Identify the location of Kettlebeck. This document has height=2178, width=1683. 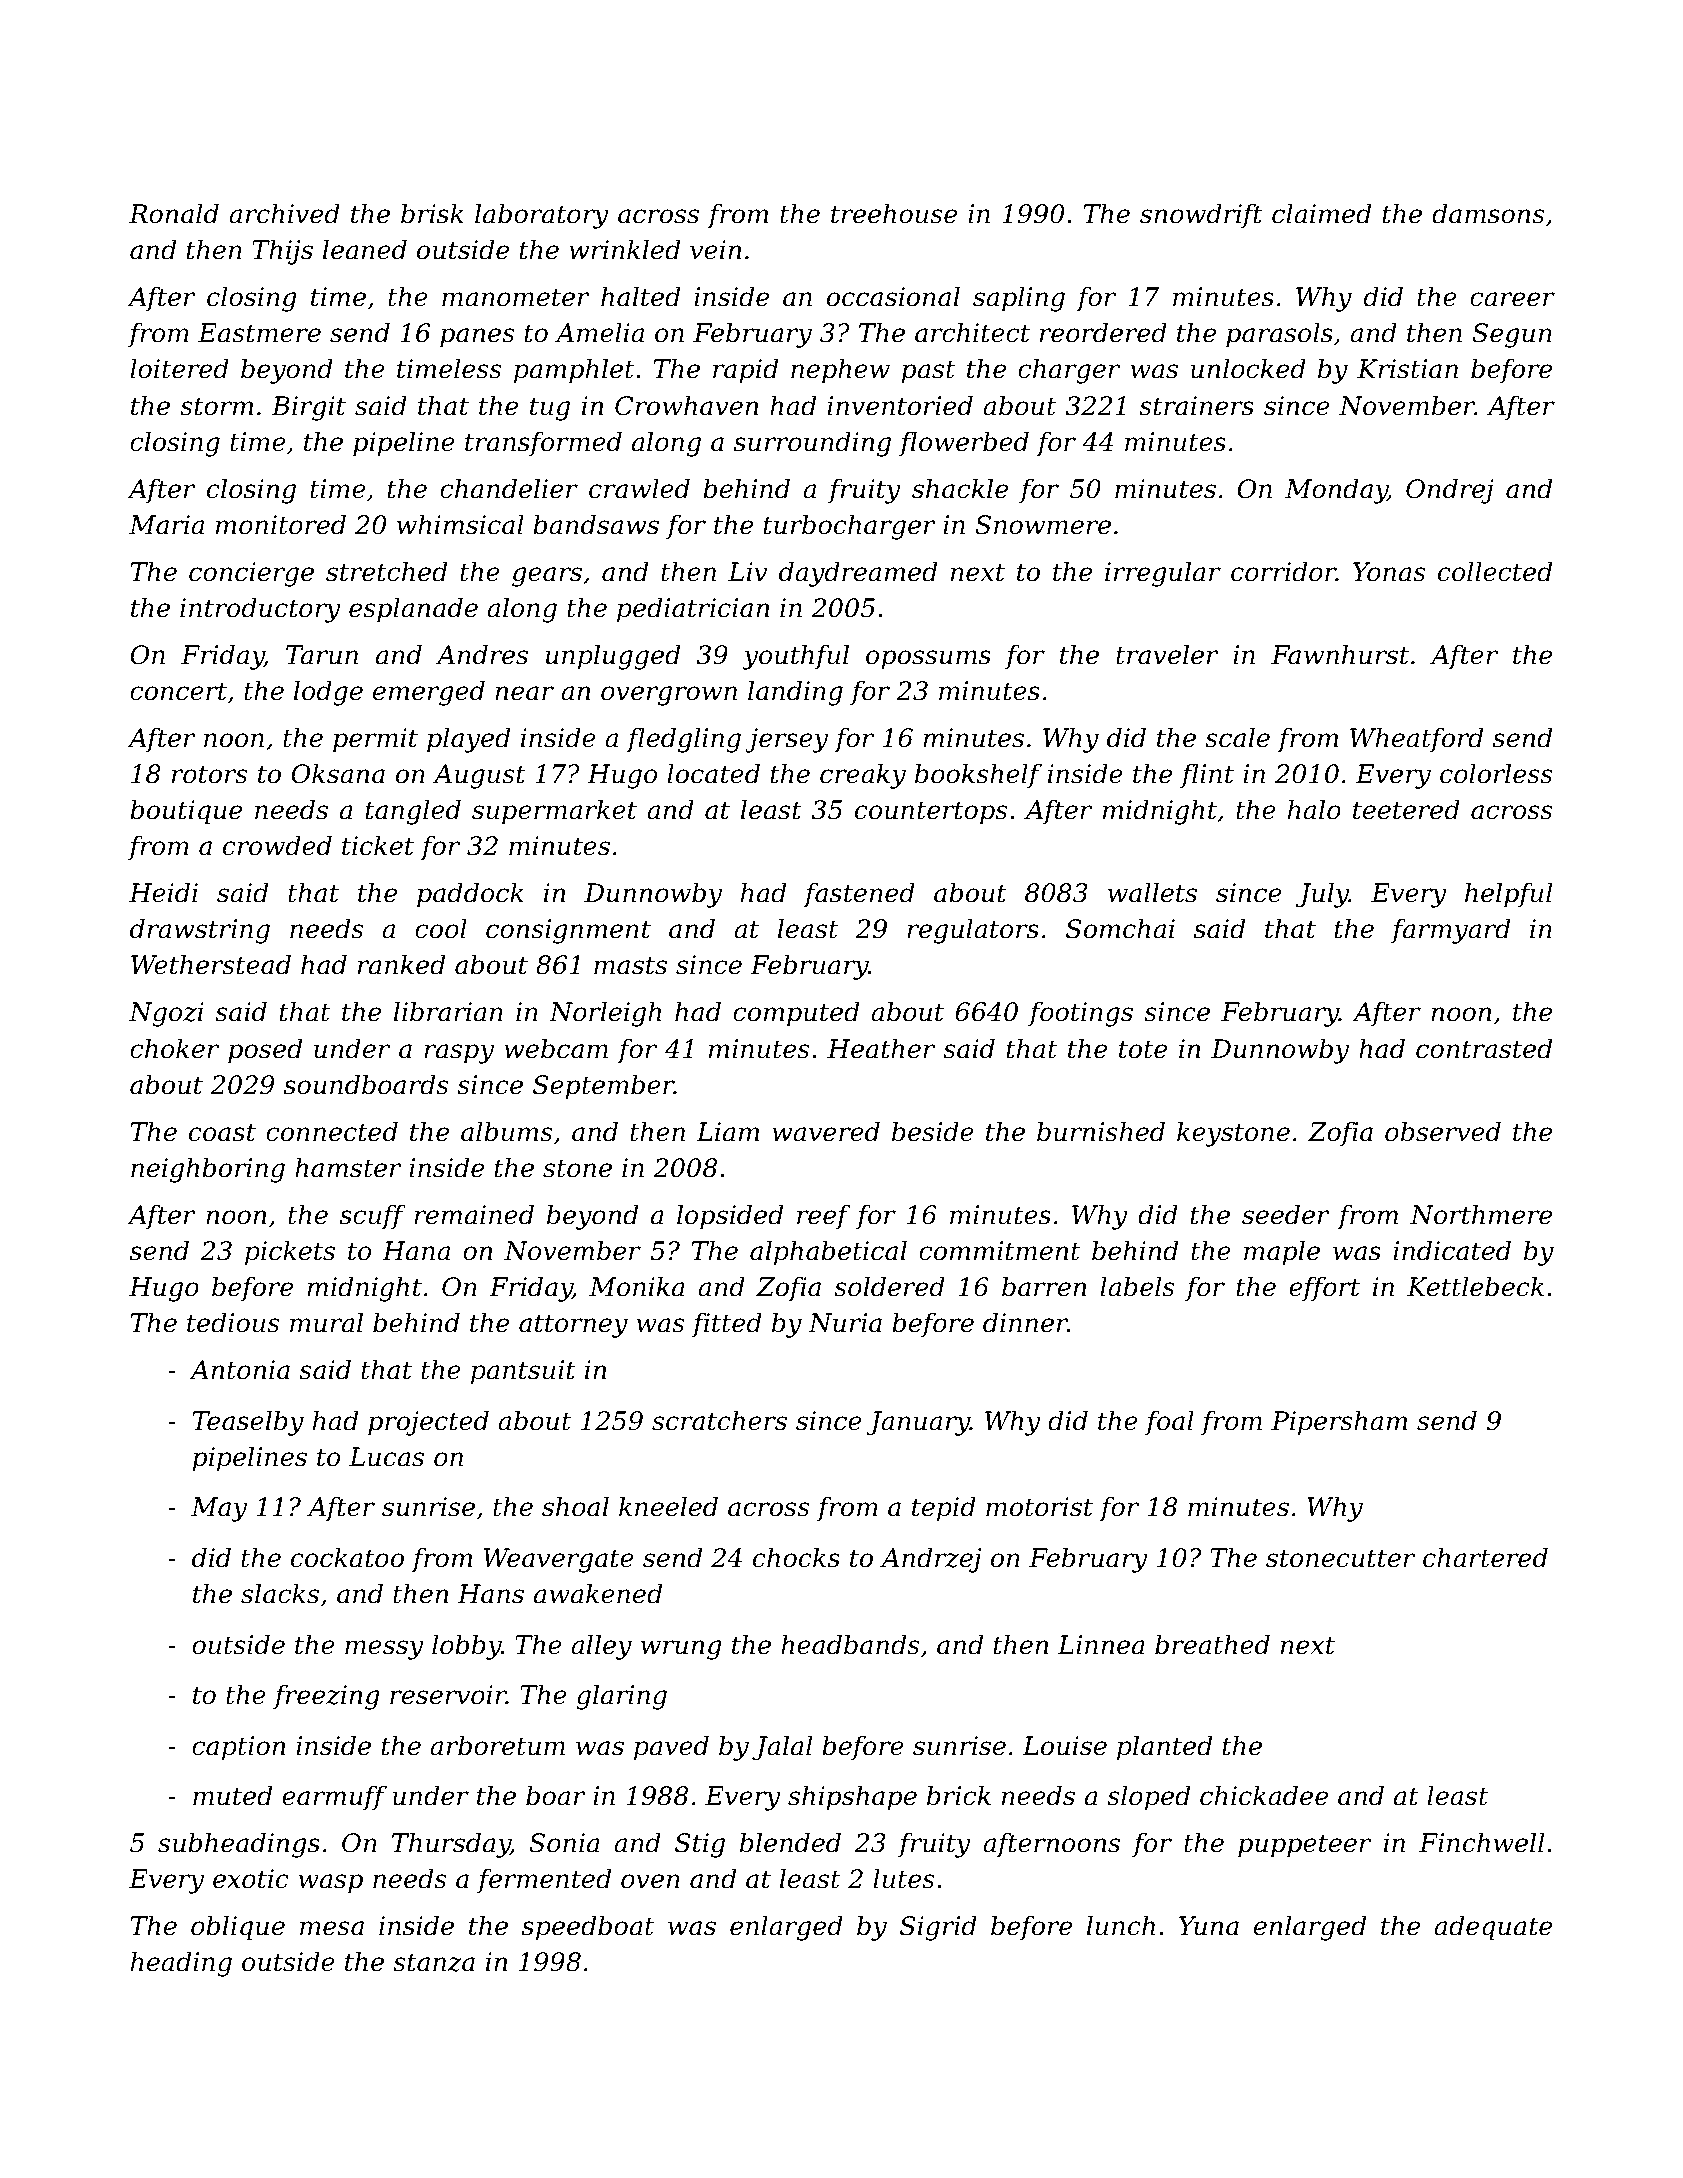
(1475, 1286).
